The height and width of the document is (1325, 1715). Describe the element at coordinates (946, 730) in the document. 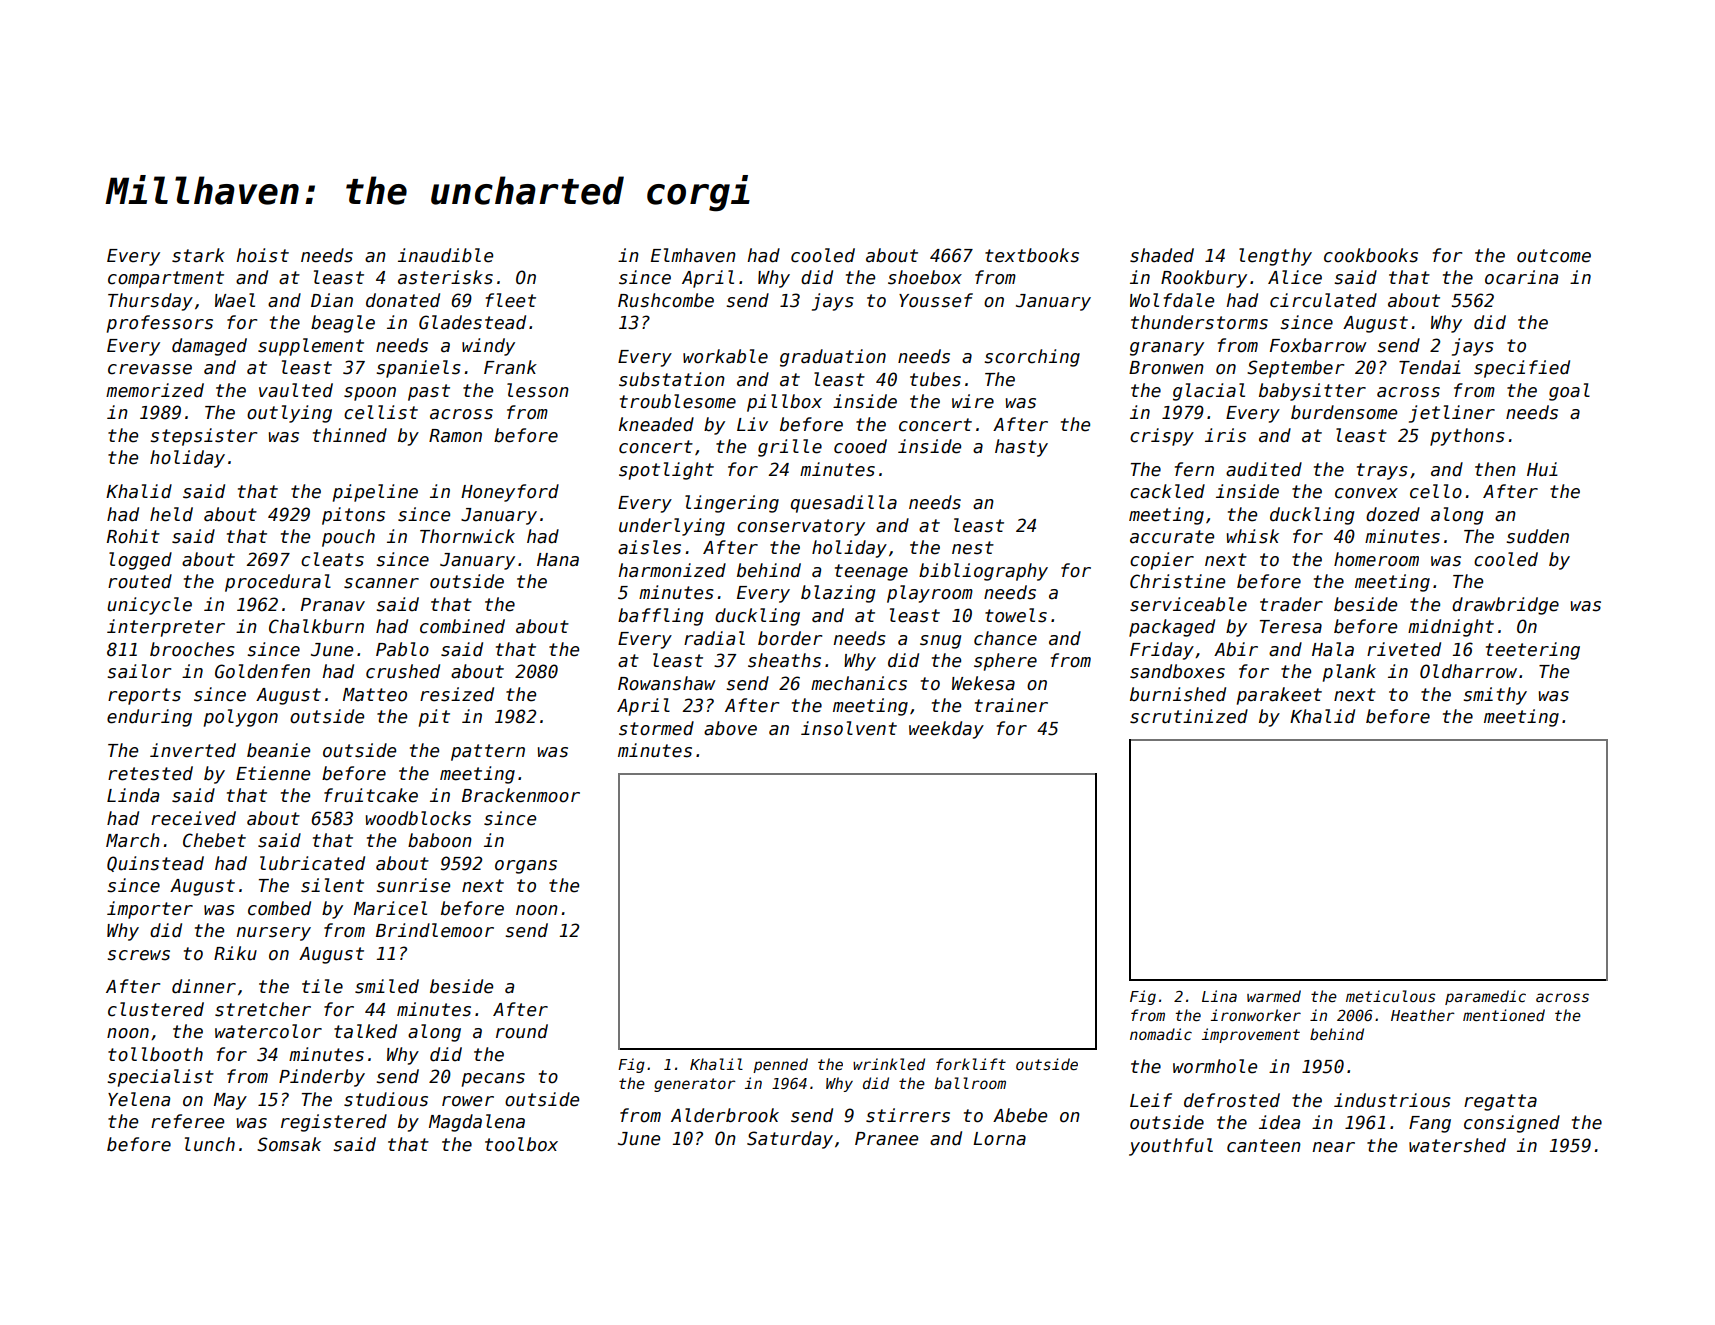

I see `weekday` at that location.
